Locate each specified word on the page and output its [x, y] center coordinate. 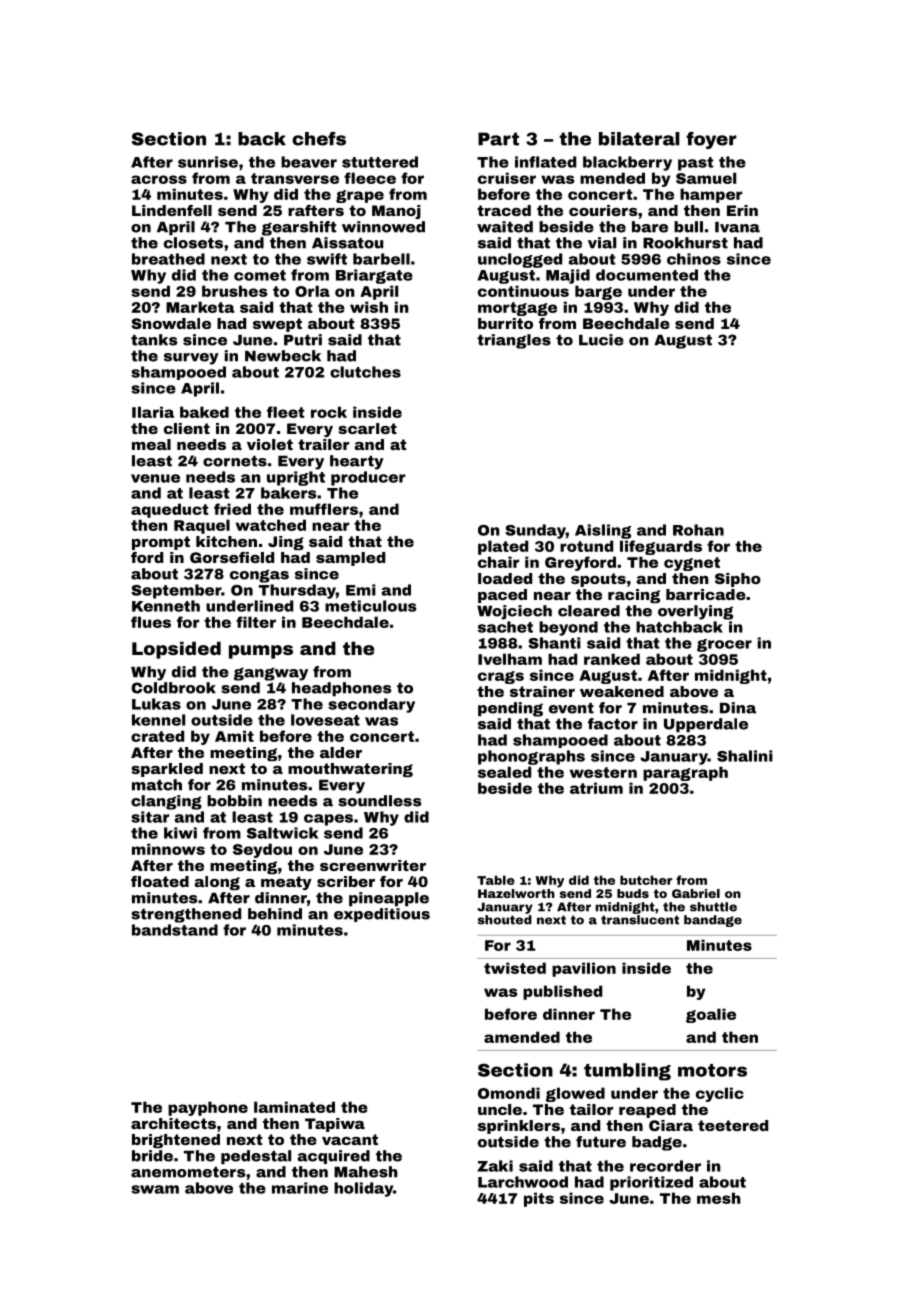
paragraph [685, 773]
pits [539, 1199]
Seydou [262, 850]
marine [300, 1188]
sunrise [208, 162]
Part [498, 139]
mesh [719, 1198]
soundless [379, 801]
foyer [711, 140]
